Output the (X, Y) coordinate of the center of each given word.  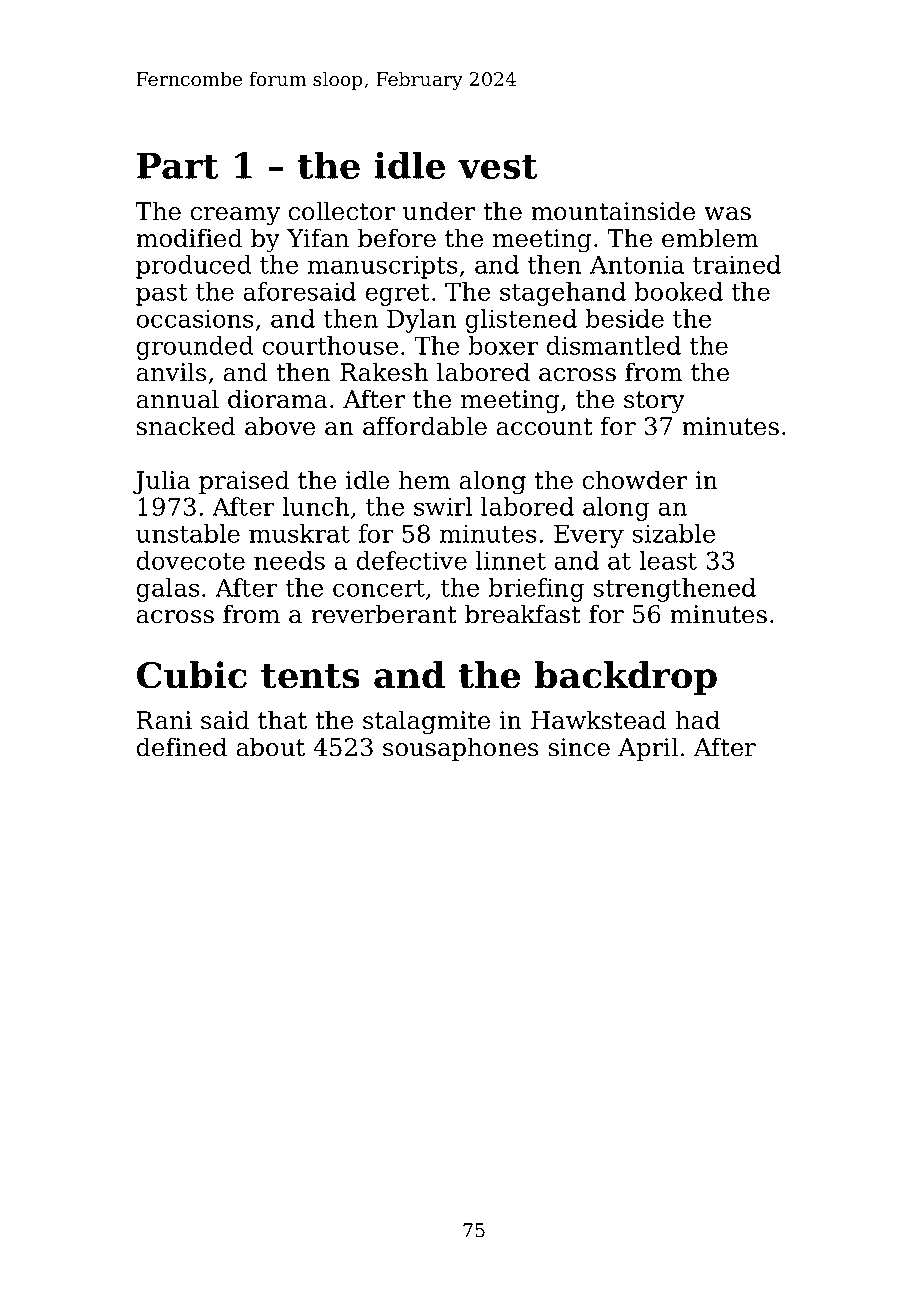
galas (167, 590)
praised (244, 482)
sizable (674, 533)
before (397, 238)
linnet (511, 560)
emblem (710, 238)
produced (194, 267)
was (727, 214)
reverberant (384, 614)
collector (341, 211)
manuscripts (382, 267)
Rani (164, 720)
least (668, 560)
